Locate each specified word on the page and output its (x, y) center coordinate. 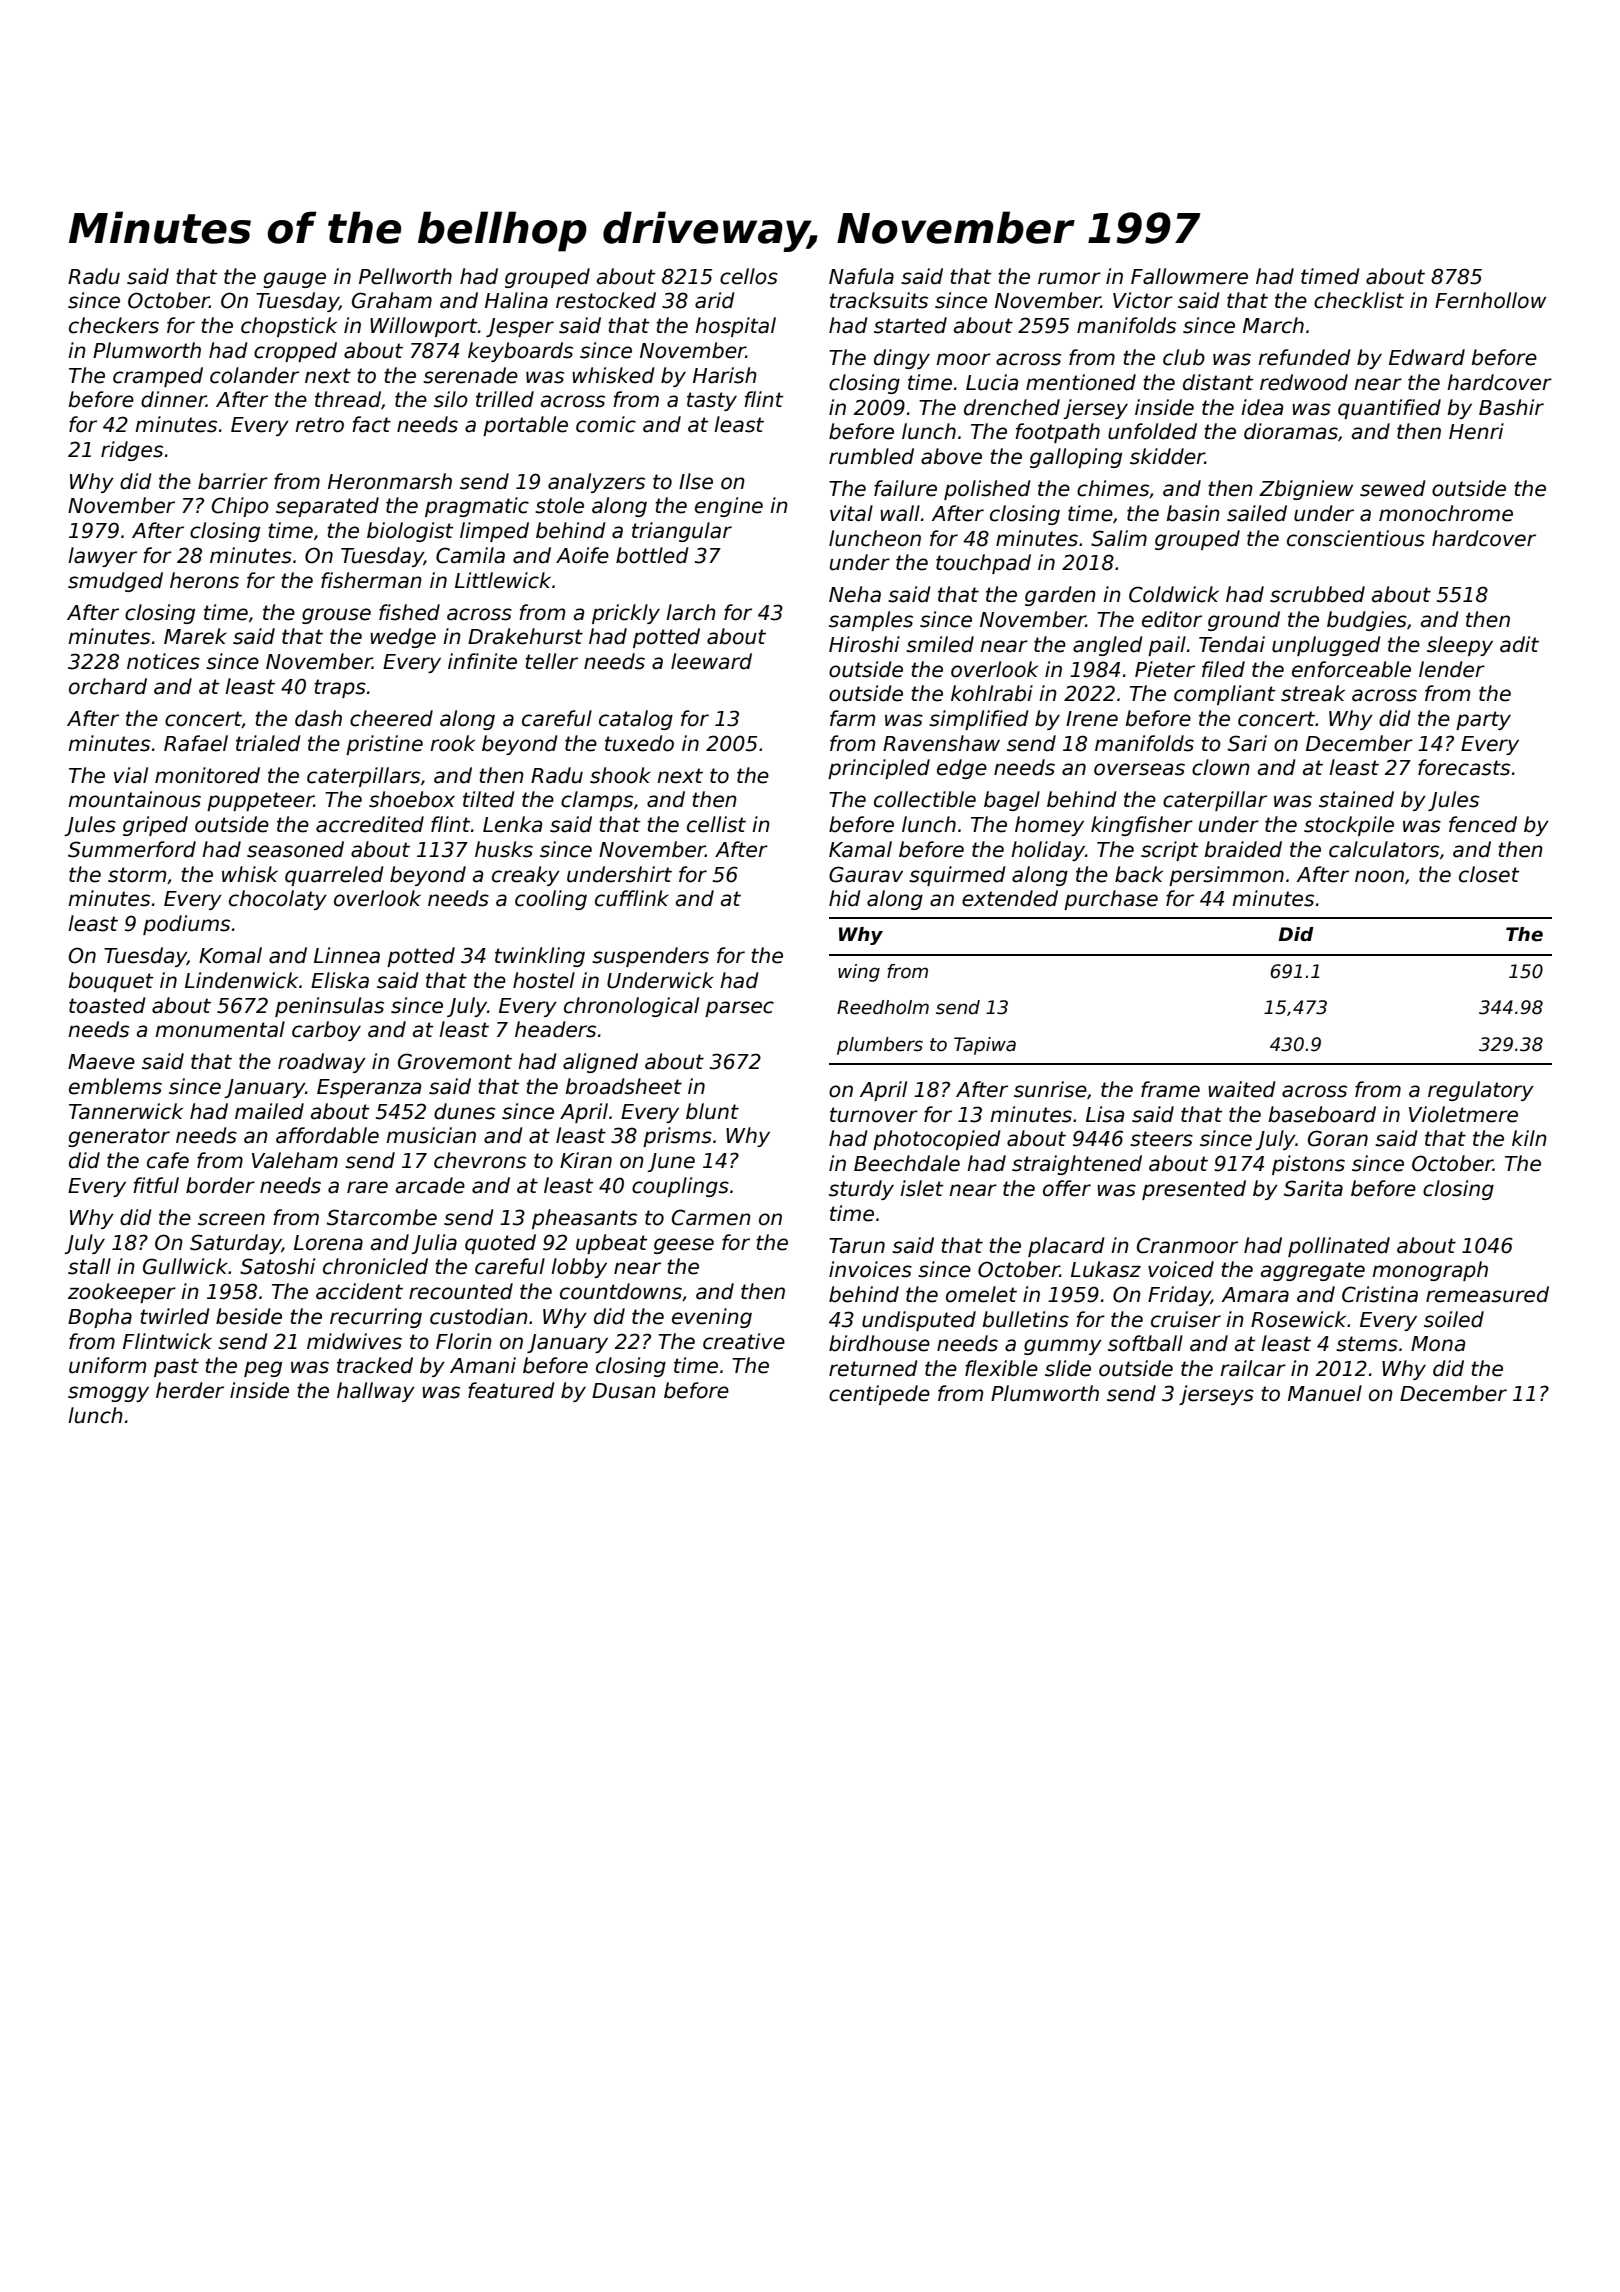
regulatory (1481, 1091)
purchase (1111, 900)
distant (1218, 382)
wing (859, 973)
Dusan (624, 1391)
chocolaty (278, 900)
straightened (1077, 1165)
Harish (725, 375)
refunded (1304, 357)
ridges (132, 451)
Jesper (520, 327)
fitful (156, 1185)
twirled (175, 1316)
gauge (294, 280)
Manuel (1325, 1393)
